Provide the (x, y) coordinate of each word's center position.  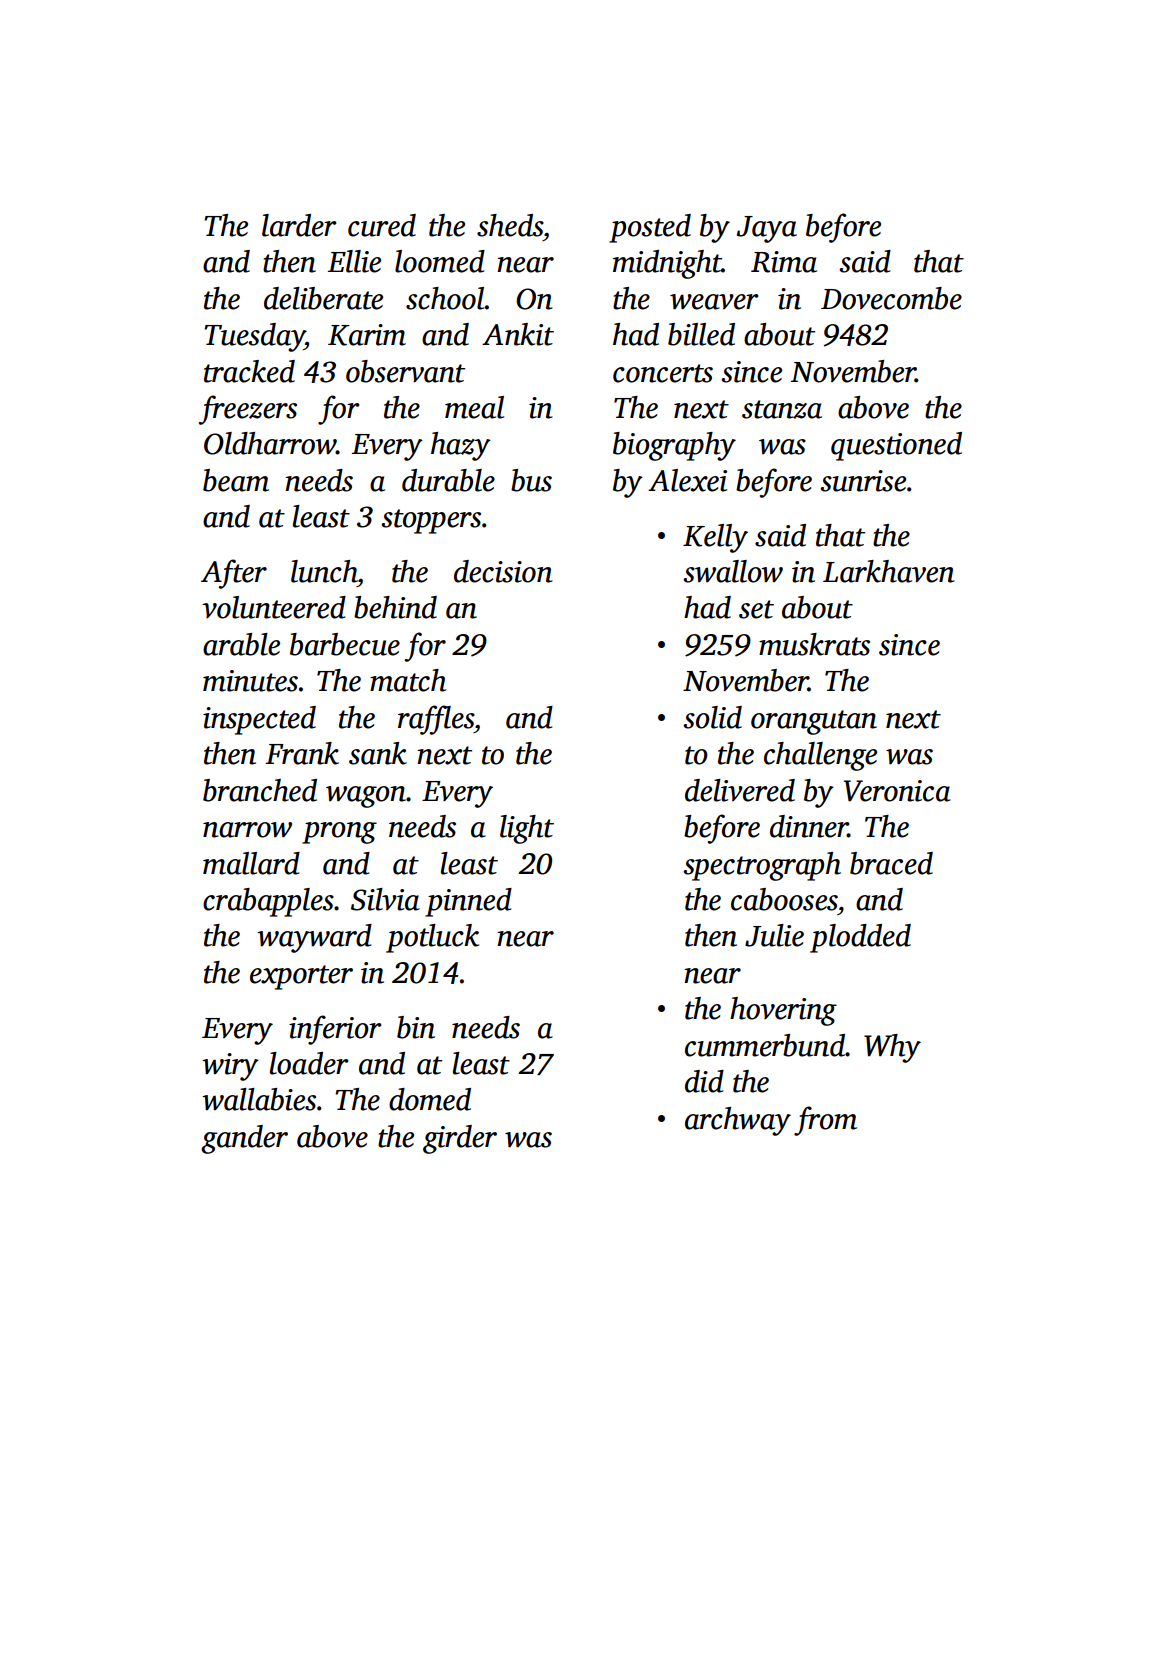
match (408, 680)
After (234, 574)
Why (892, 1048)
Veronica (897, 791)
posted (650, 228)
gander (244, 1139)
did (704, 1081)
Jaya (767, 229)
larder (299, 225)
